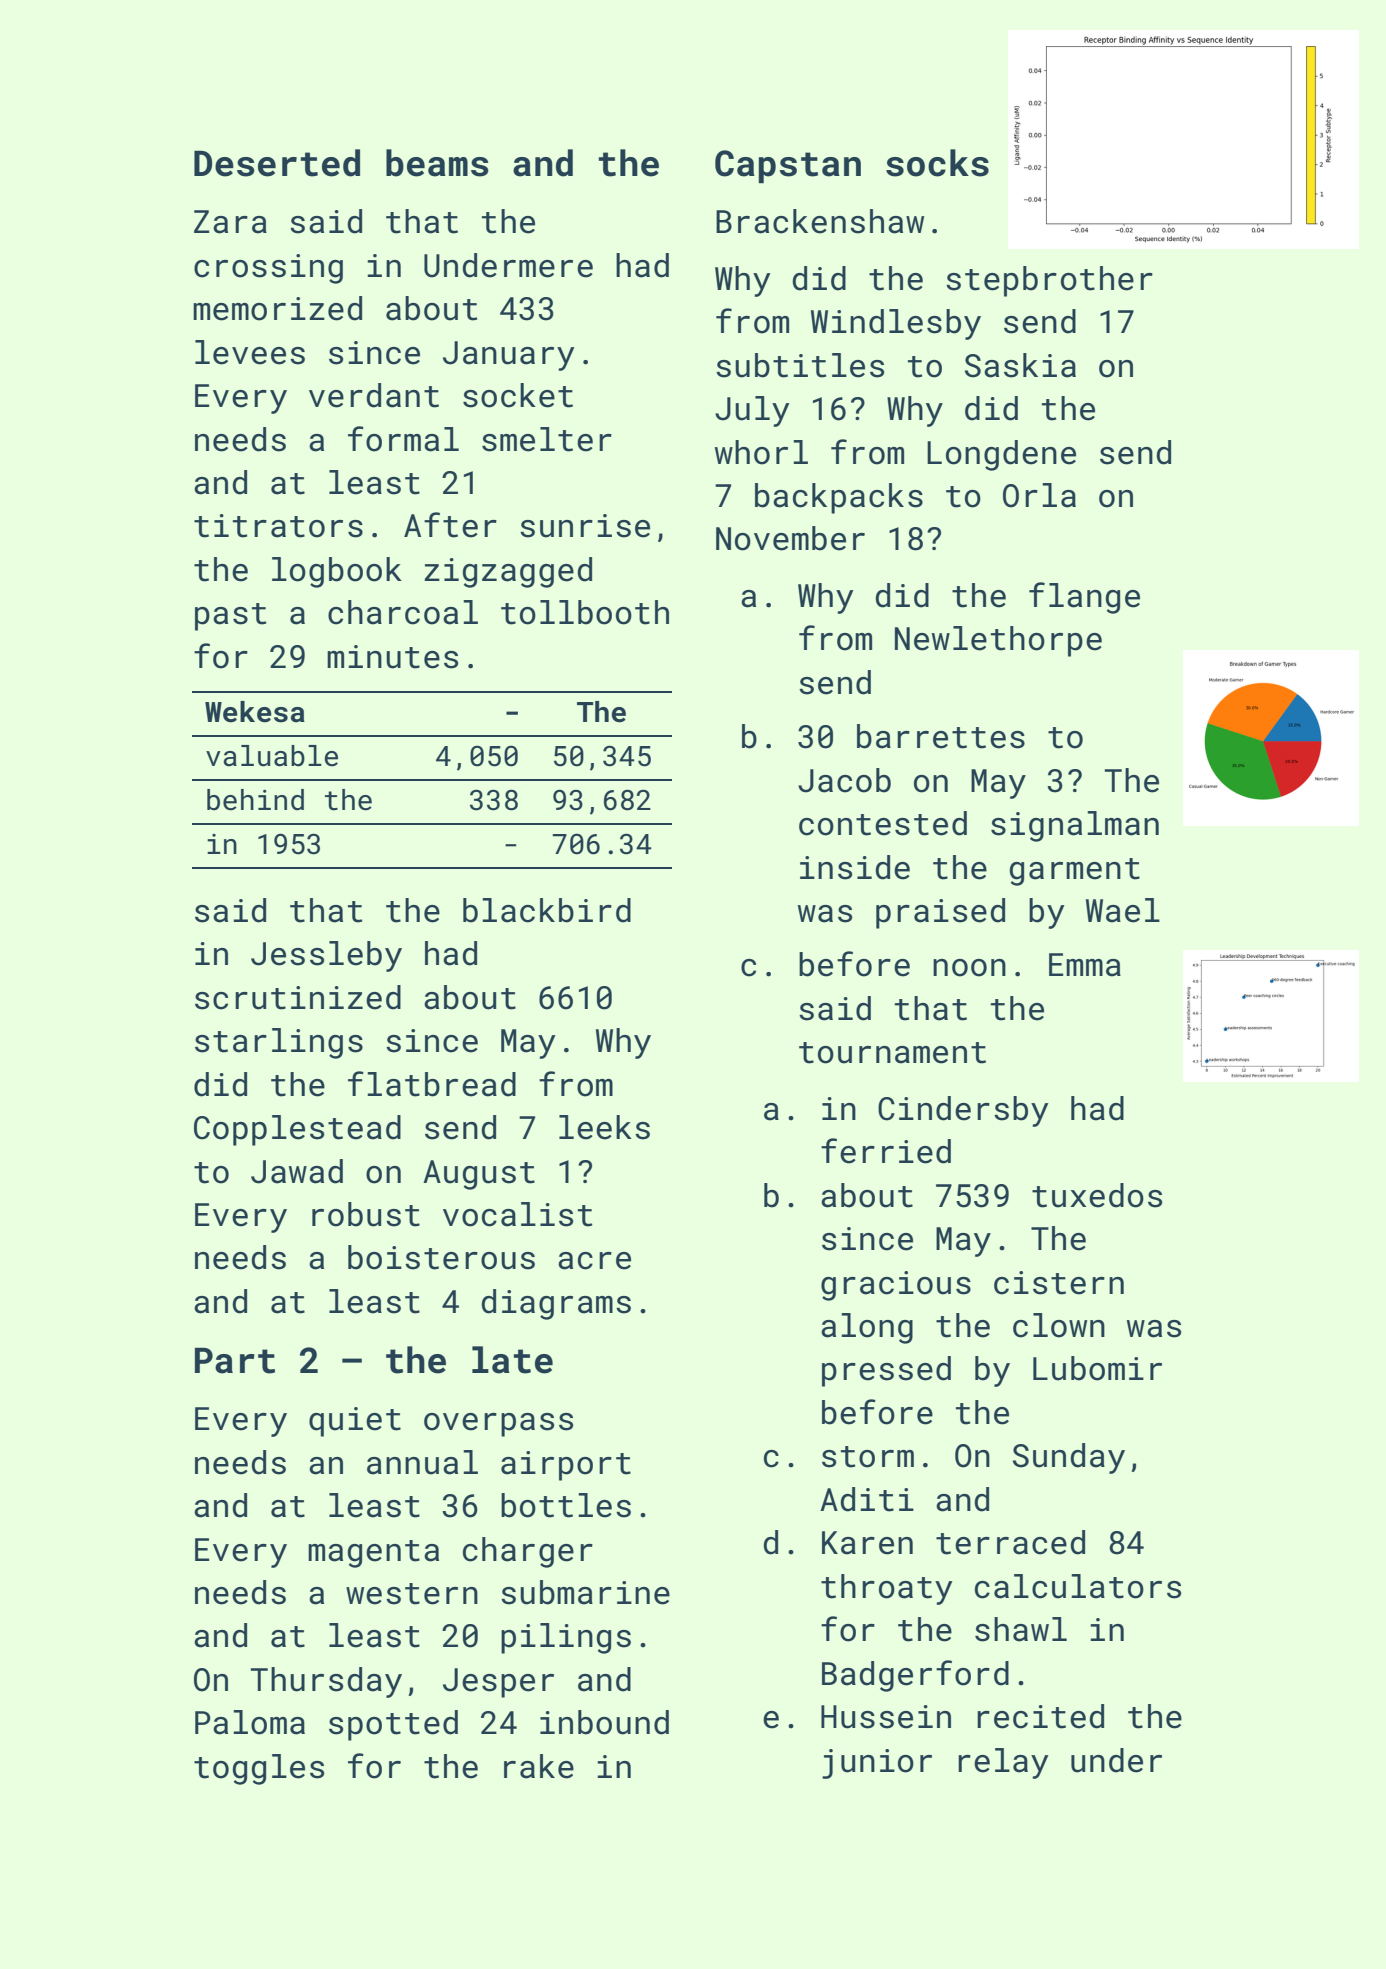 This document has height=1969, width=1386. I want to click on stepbrother, so click(1049, 281).
